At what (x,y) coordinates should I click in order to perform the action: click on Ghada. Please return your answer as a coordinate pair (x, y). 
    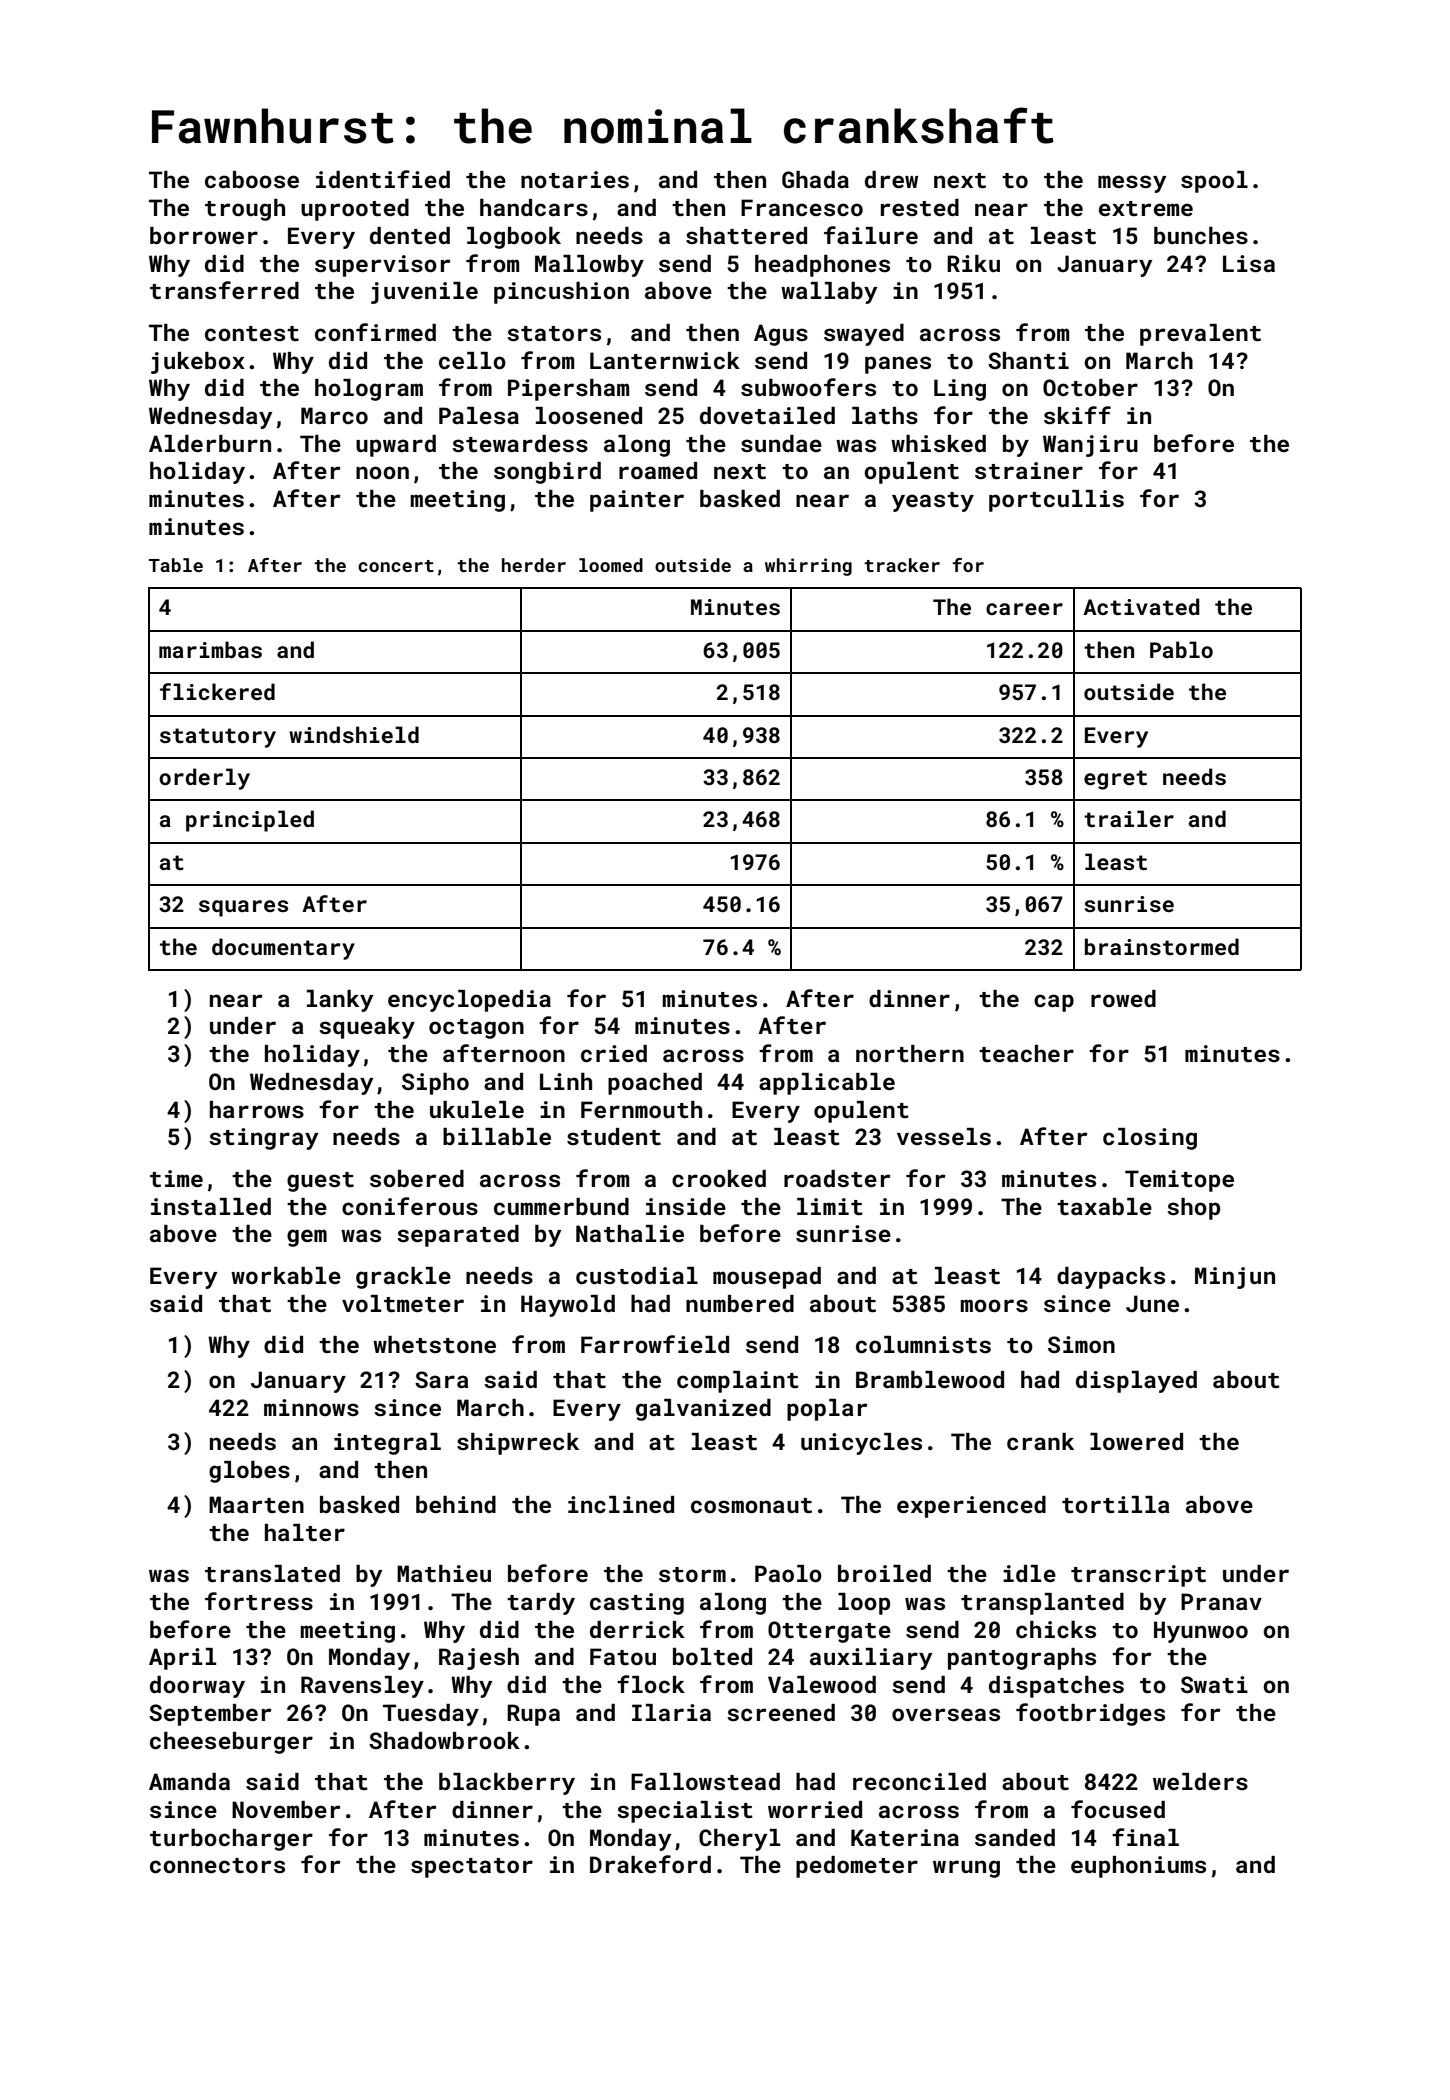
    Looking at the image, I should click on (815, 179).
